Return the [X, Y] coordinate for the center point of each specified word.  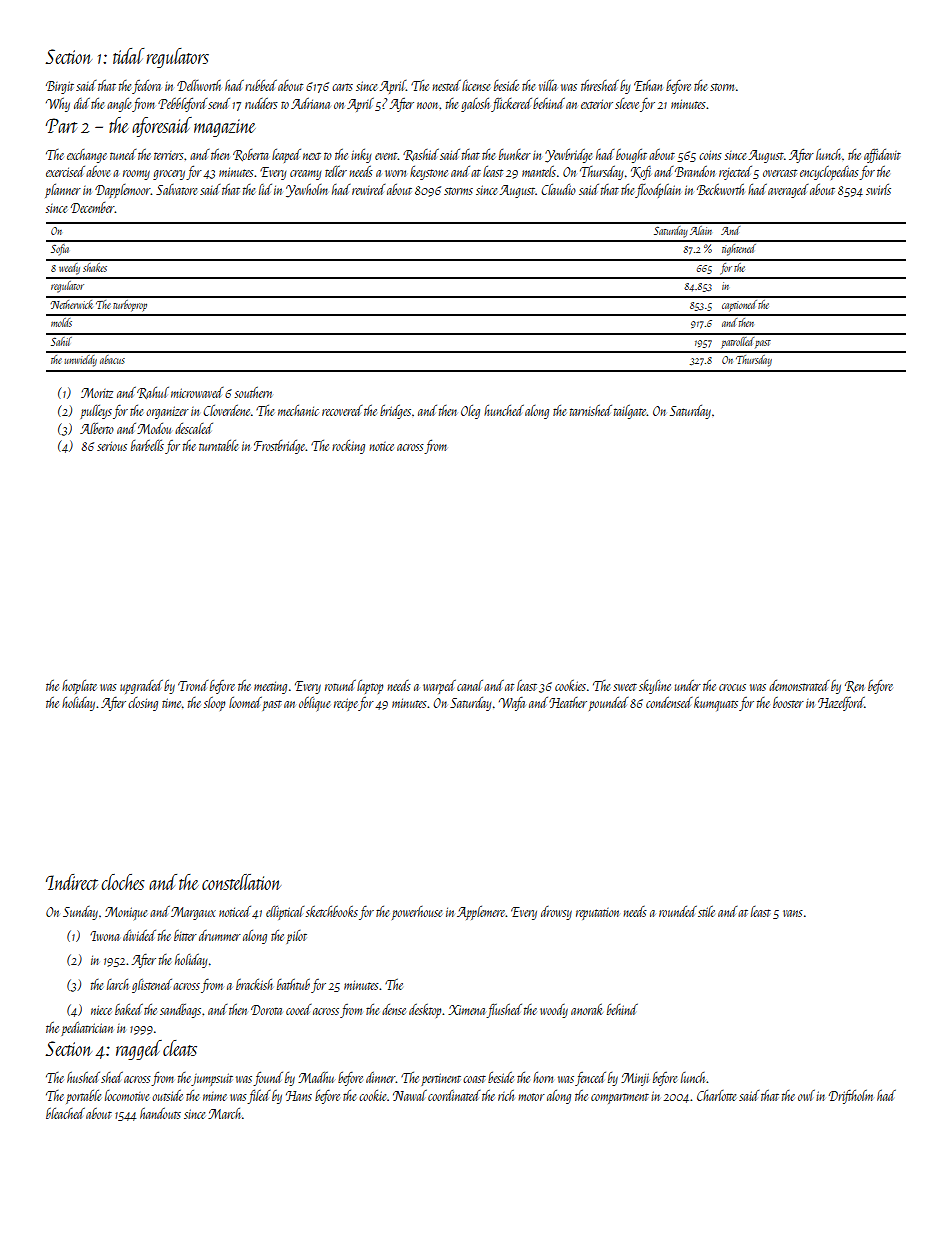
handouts [160, 1113]
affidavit [882, 156]
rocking [348, 447]
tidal [128, 56]
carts [342, 87]
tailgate [630, 412]
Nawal [410, 1095]
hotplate [79, 687]
